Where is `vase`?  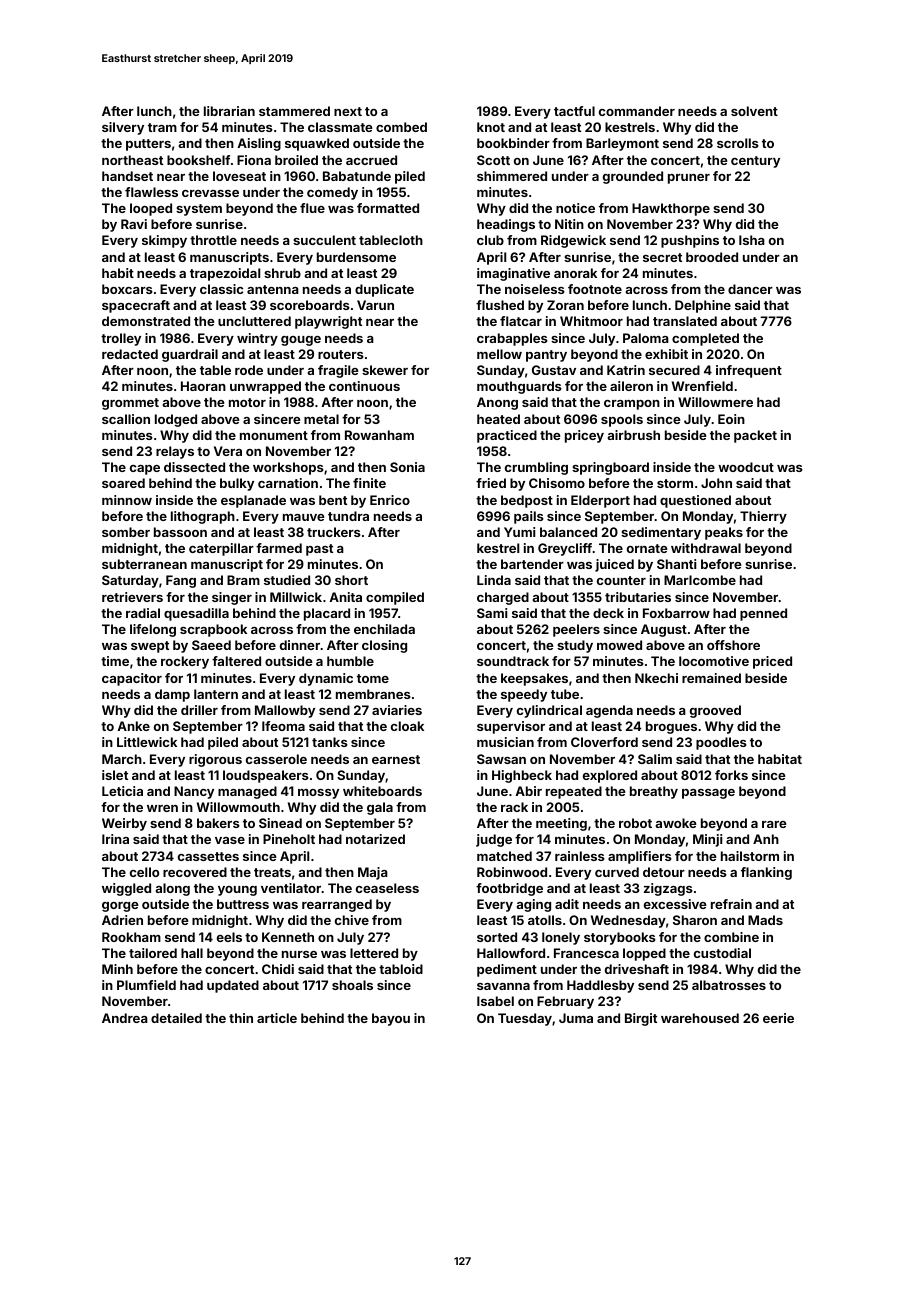
vase is located at coordinates (230, 840).
